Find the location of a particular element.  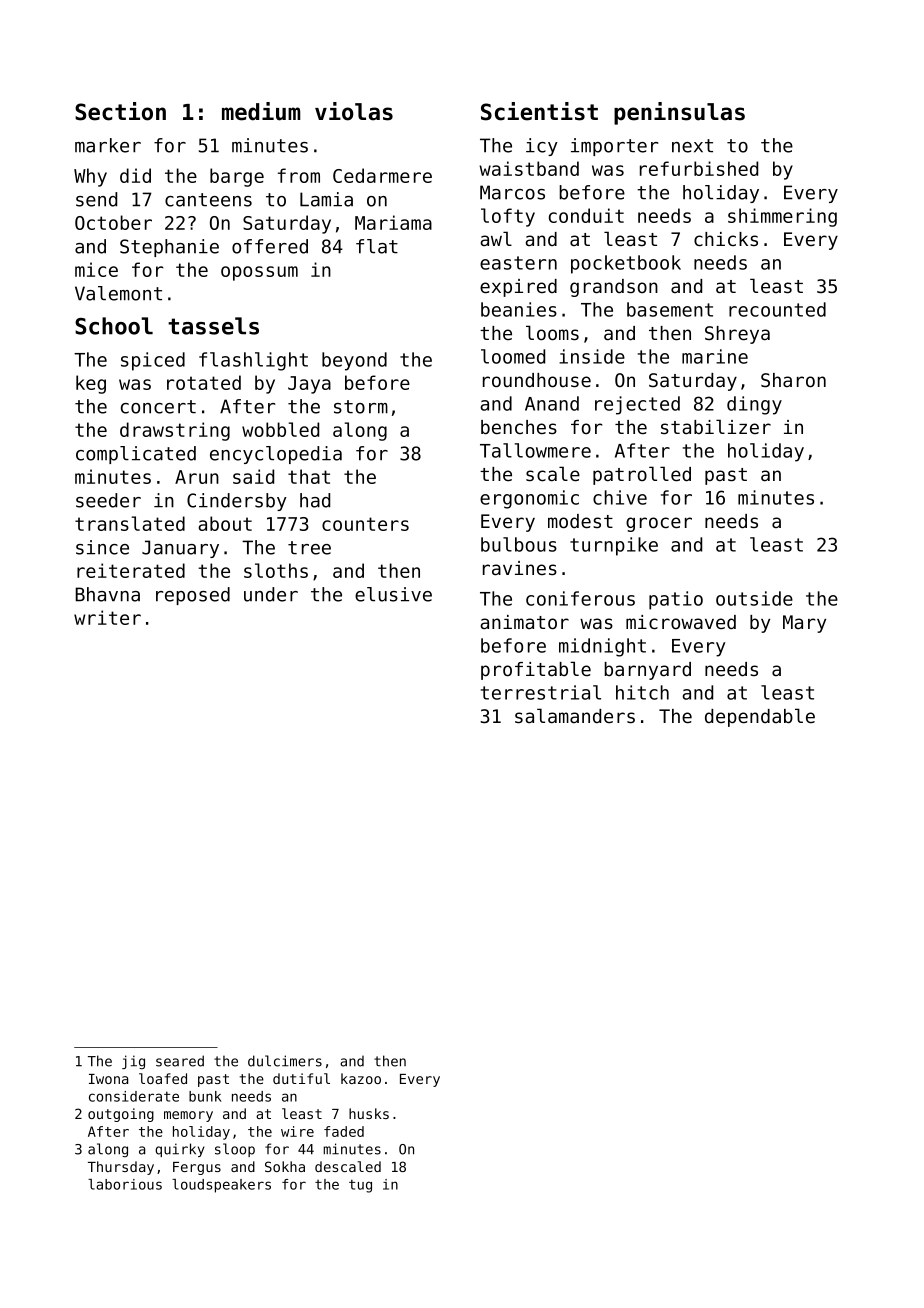

laborious is located at coordinates (125, 1184).
